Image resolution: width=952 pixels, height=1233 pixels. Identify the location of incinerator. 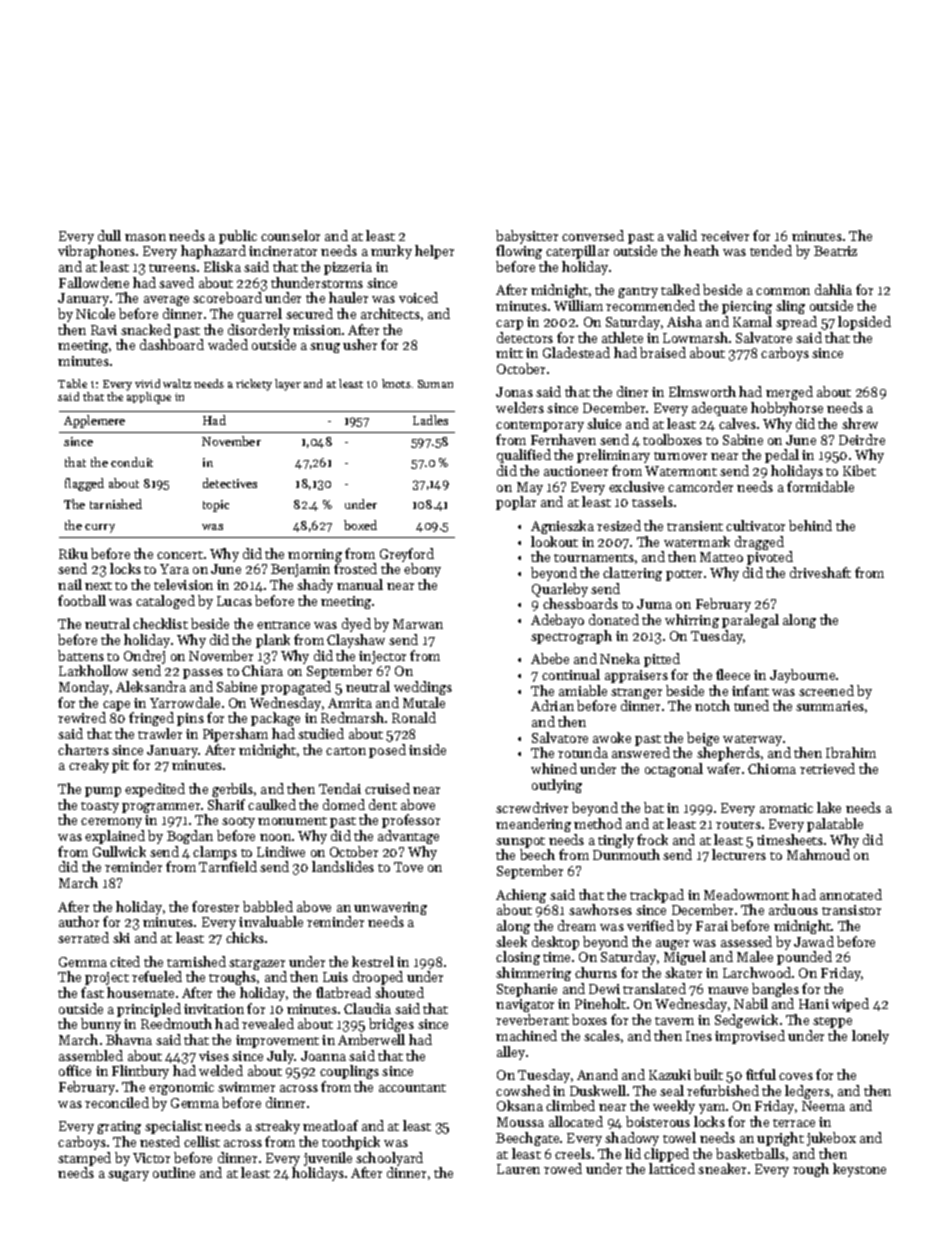
(283, 251).
